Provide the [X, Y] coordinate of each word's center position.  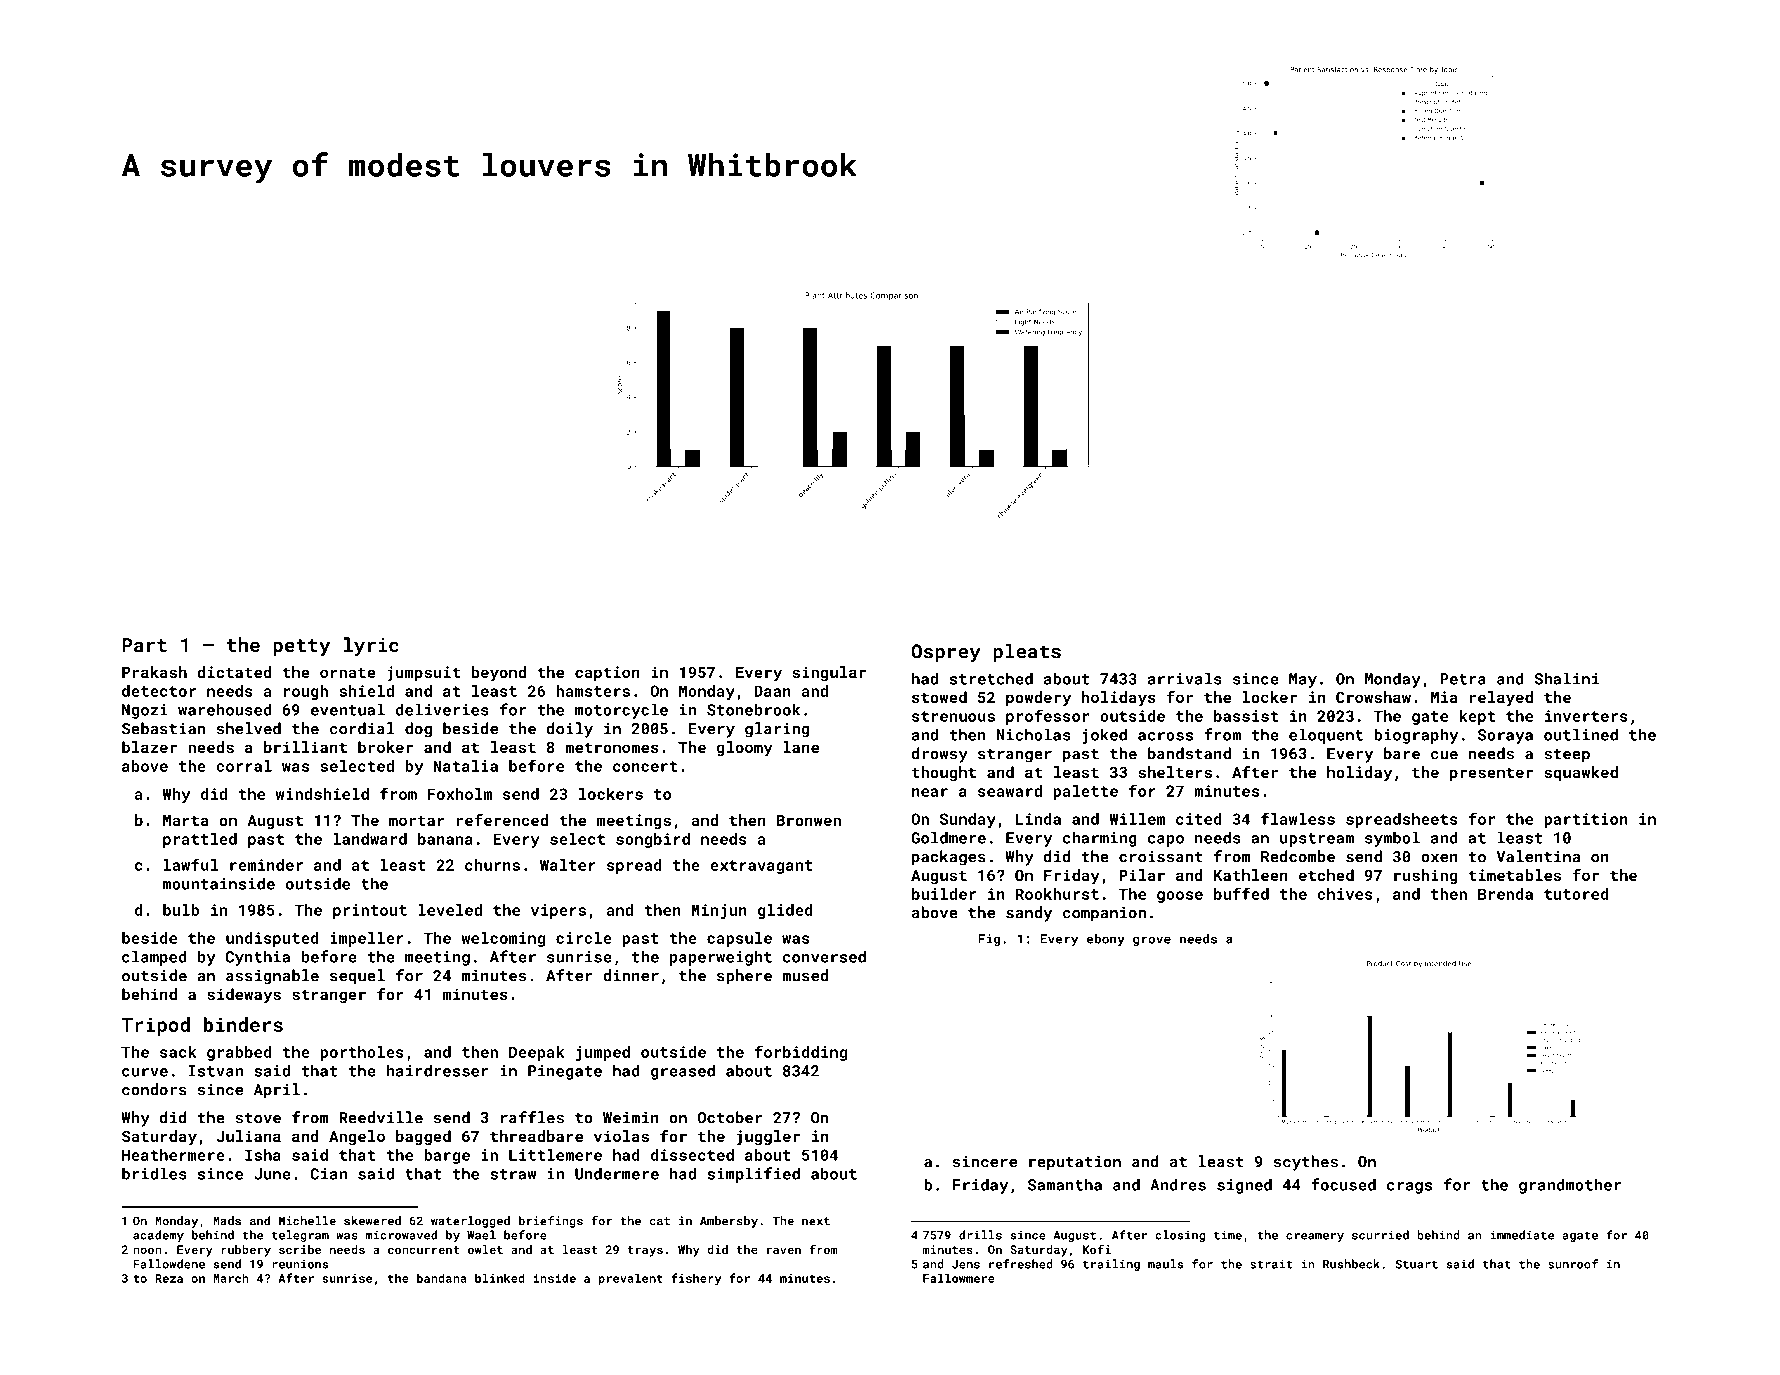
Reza [169, 1278]
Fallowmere [959, 1278]
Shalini [1566, 678]
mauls [1165, 1264]
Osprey [946, 653]
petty [301, 647]
